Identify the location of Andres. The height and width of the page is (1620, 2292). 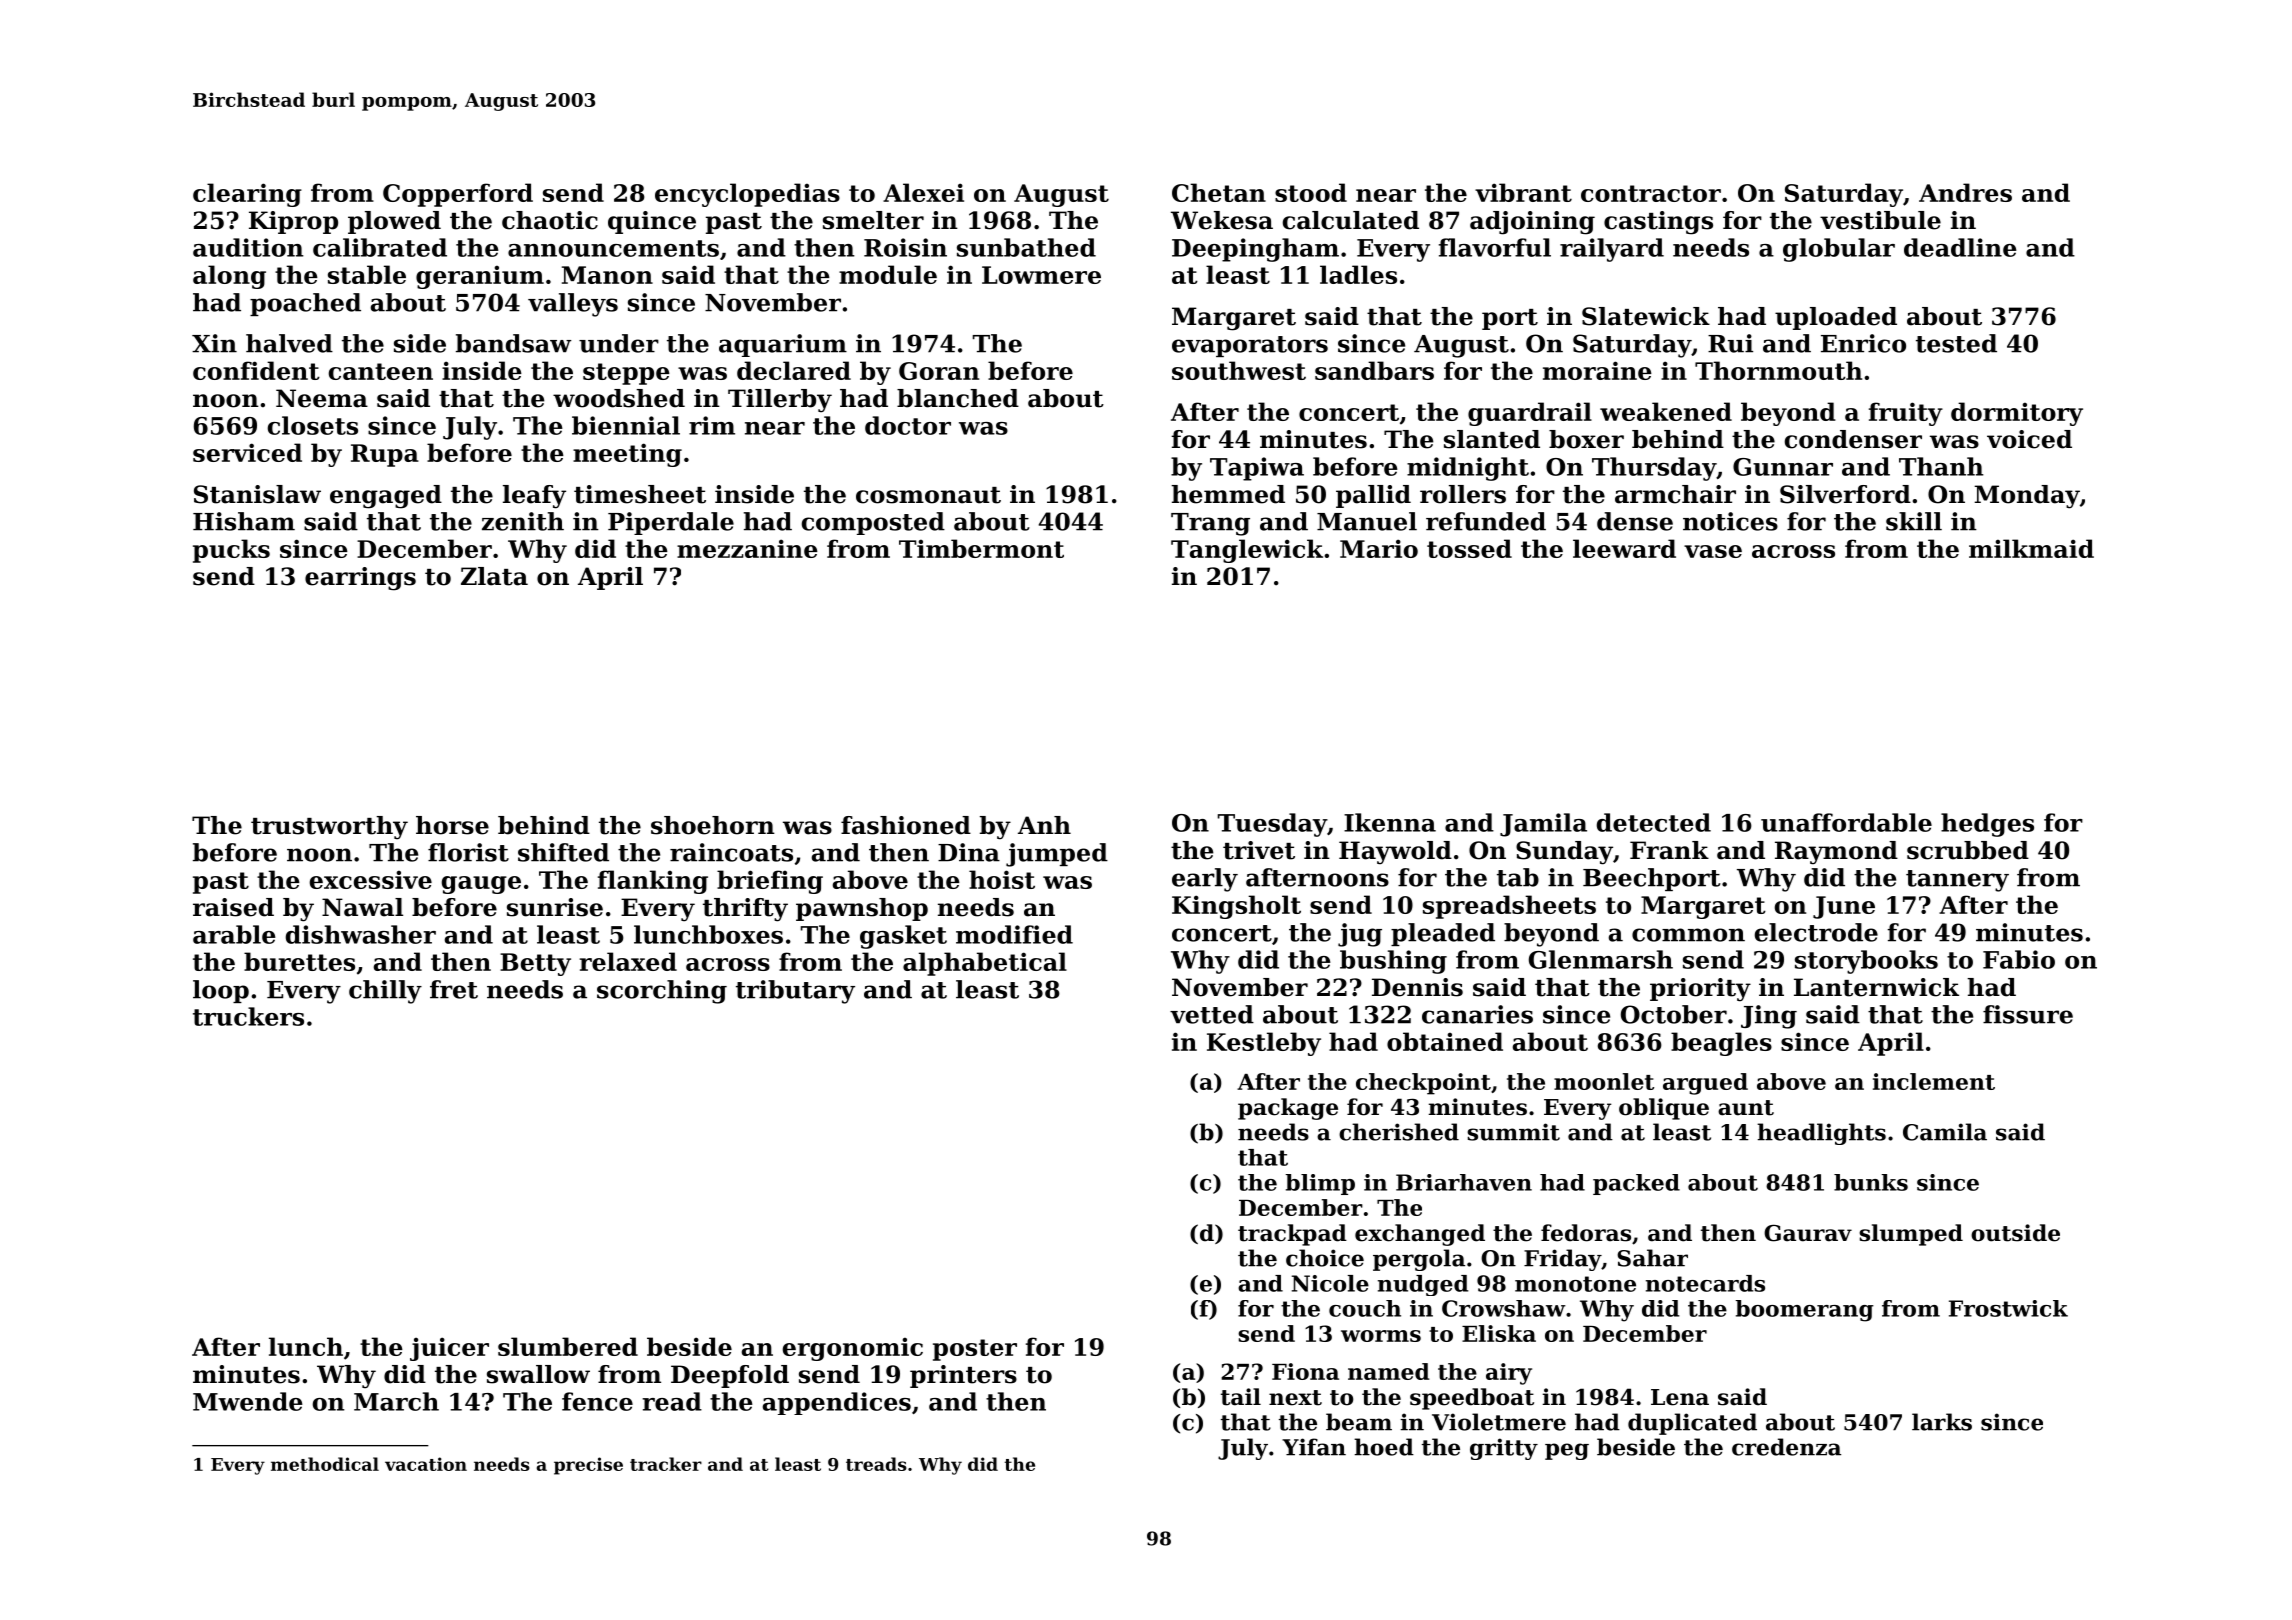
(1965, 192).
